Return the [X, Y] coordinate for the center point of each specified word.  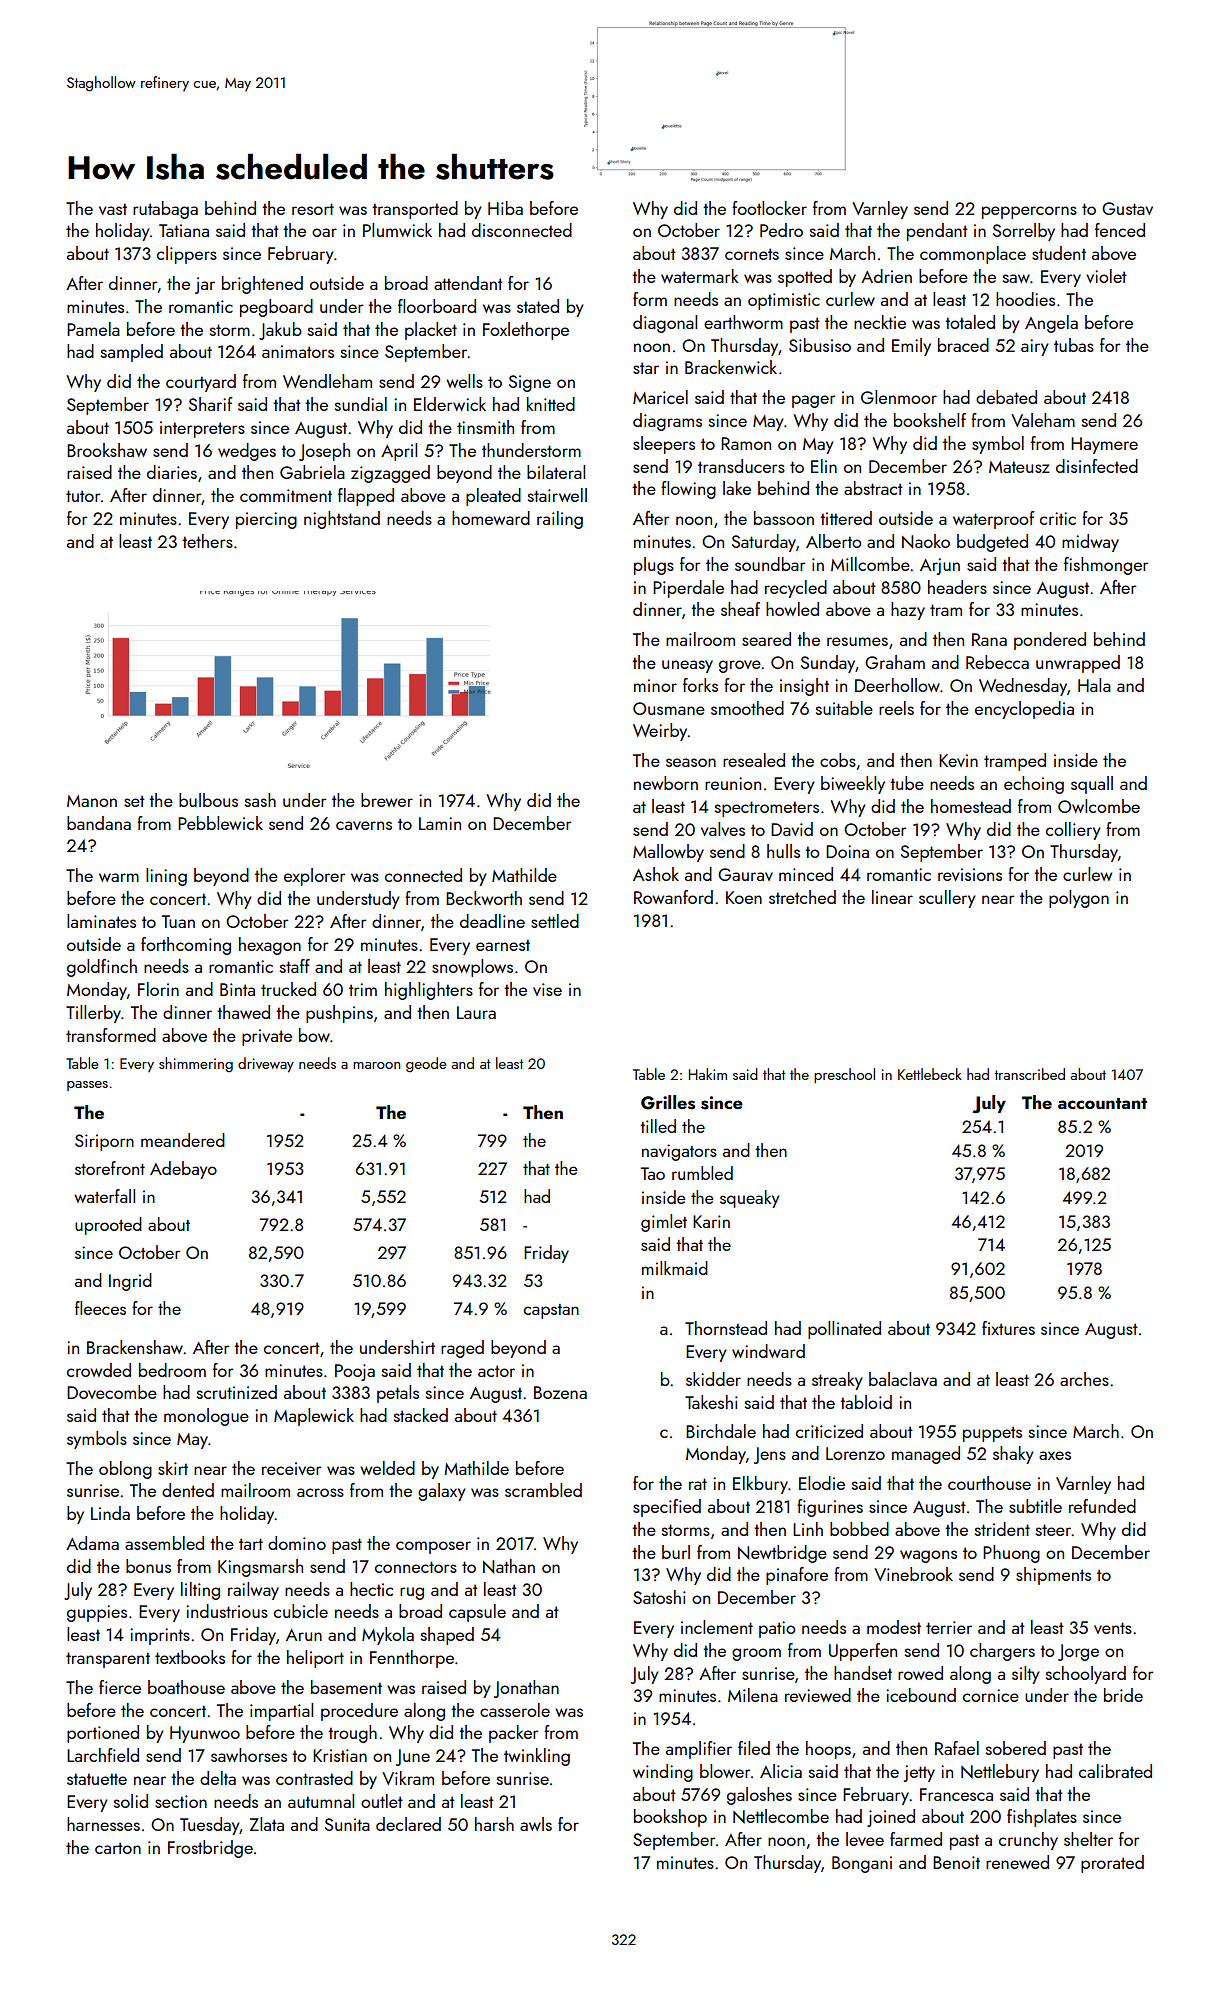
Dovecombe [112, 1392]
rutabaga [165, 210]
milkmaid [675, 1268]
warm [119, 877]
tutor [83, 496]
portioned [103, 1734]
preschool [844, 1075]
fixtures [1008, 1328]
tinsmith [485, 427]
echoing [1034, 785]
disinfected [1097, 466]
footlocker [769, 208]
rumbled [702, 1173]
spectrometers [767, 809]
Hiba [505, 208]
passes [87, 1086]
